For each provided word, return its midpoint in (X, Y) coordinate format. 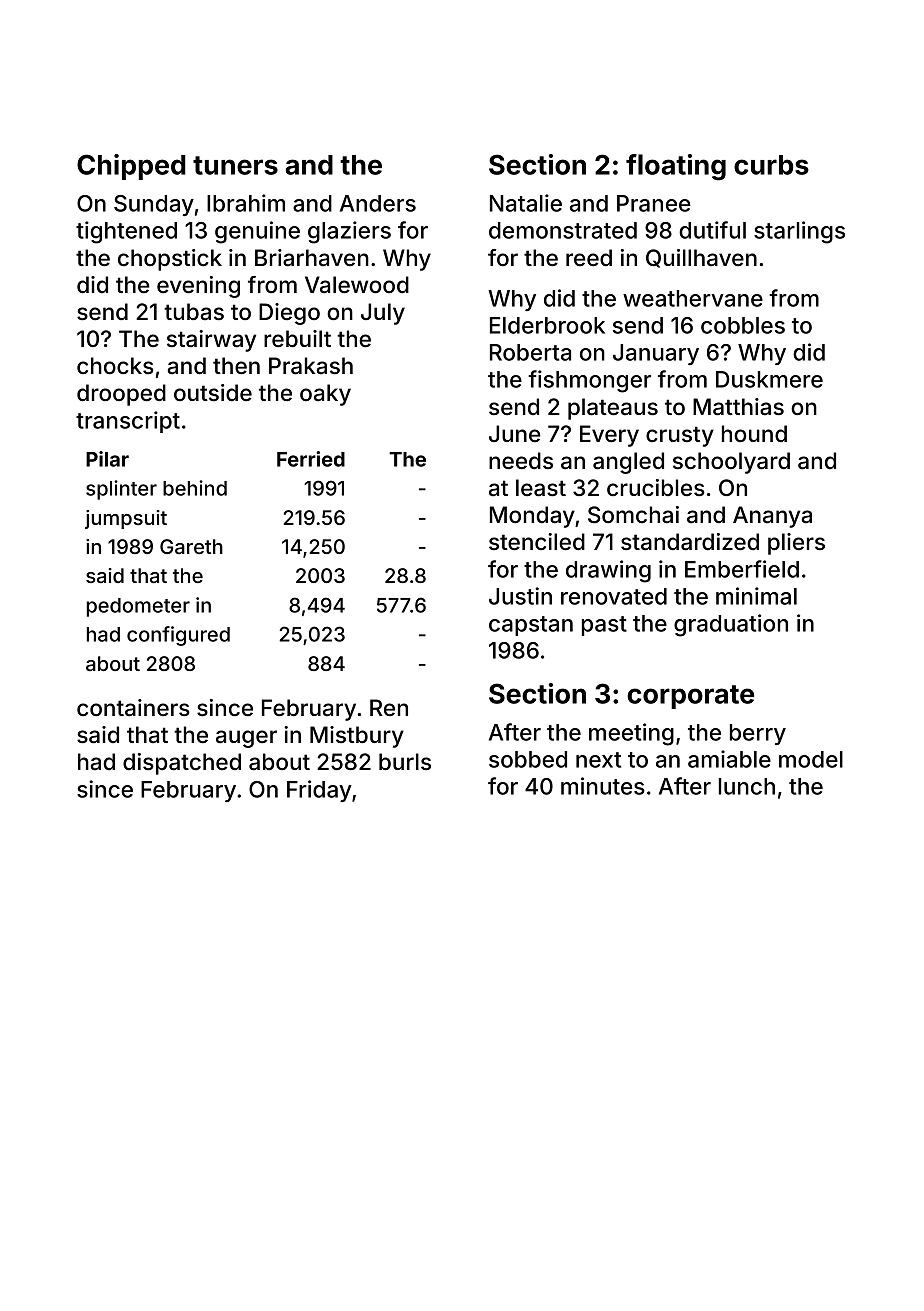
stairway (211, 341)
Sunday (154, 205)
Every (609, 436)
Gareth (191, 546)
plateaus (613, 409)
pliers (796, 544)
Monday (532, 517)
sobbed (528, 759)
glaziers (349, 232)
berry (758, 734)
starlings (799, 232)
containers (133, 708)
